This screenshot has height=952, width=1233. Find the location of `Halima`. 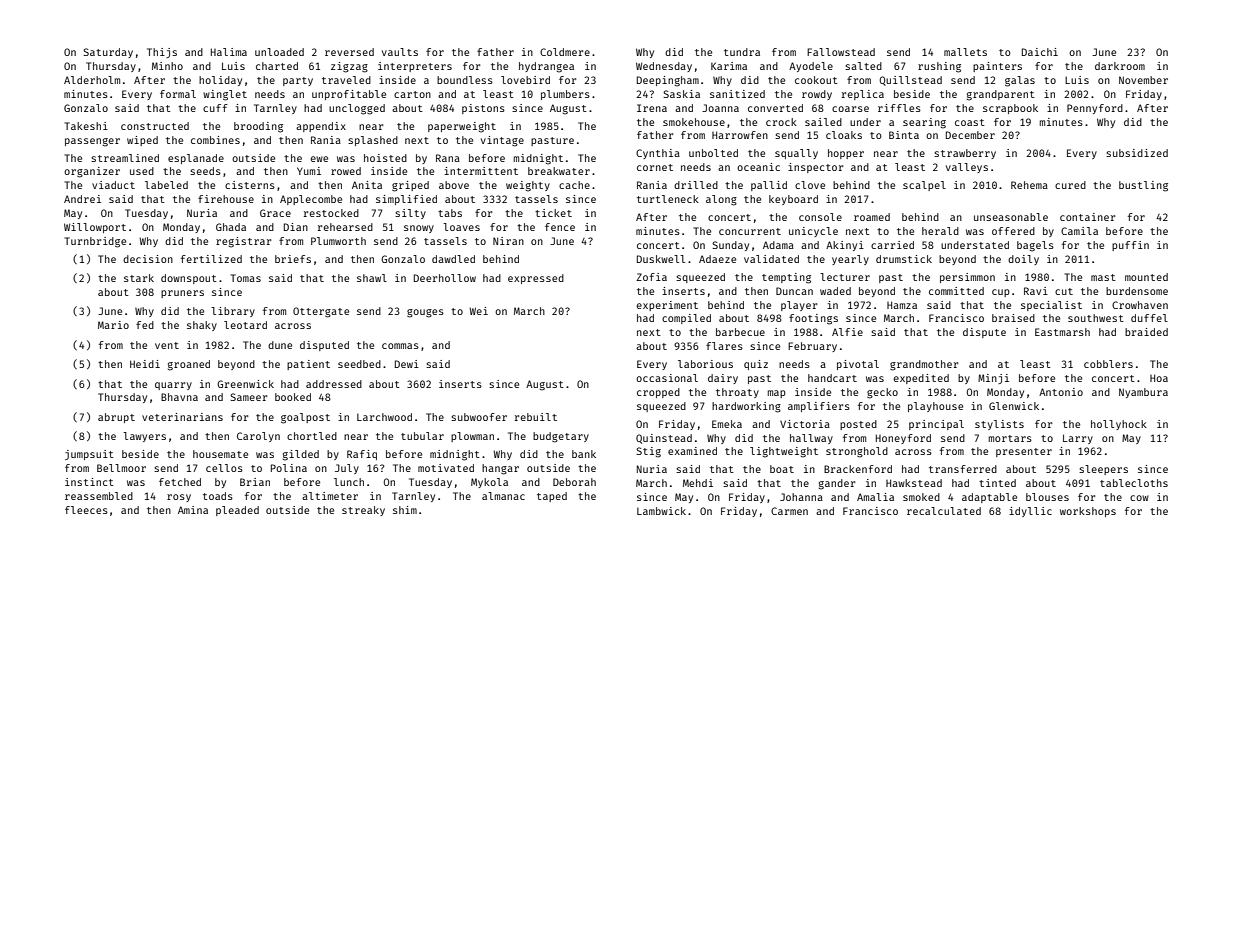

Halima is located at coordinates (229, 52).
